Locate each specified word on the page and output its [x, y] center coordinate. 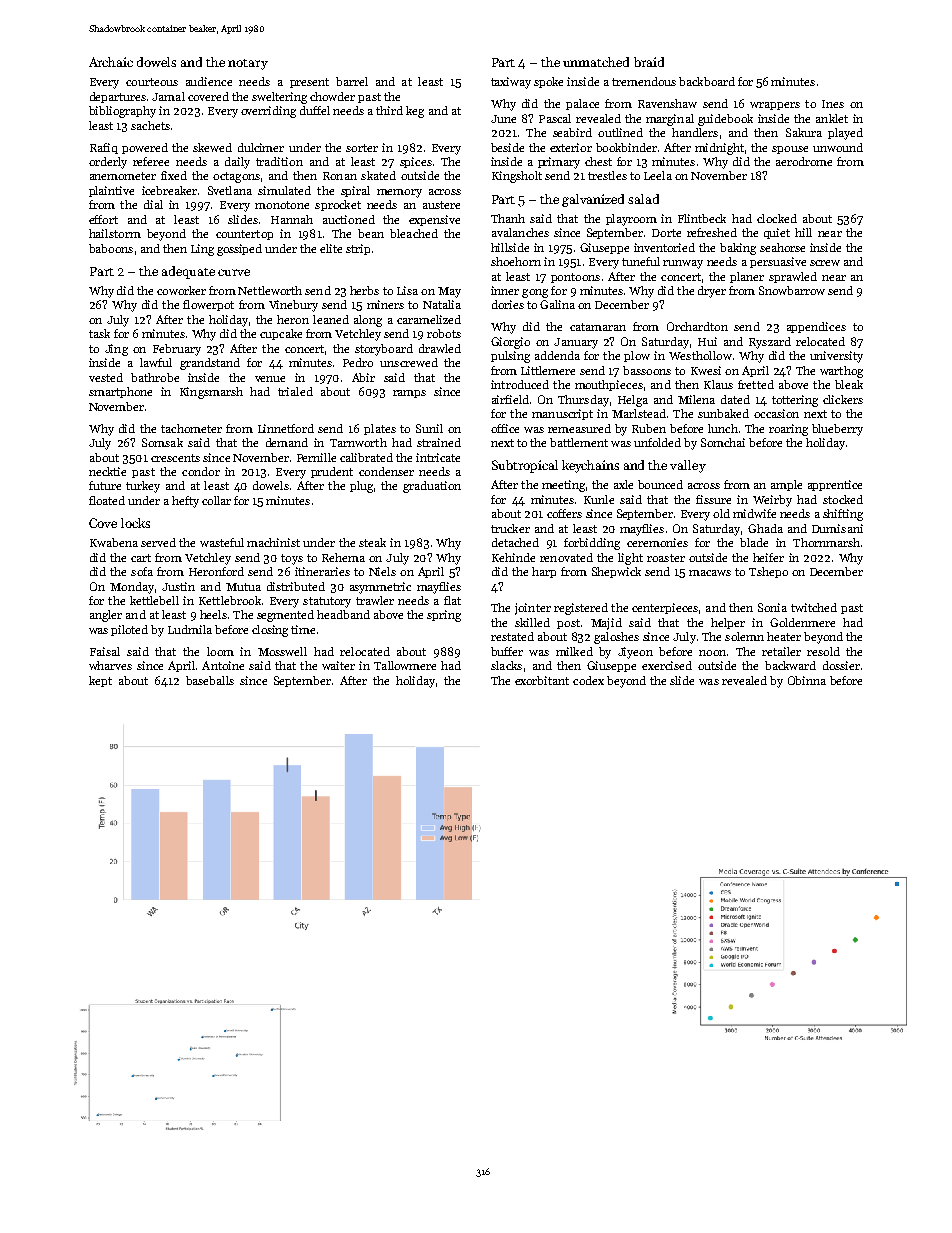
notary [248, 64]
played [845, 134]
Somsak [162, 442]
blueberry [837, 430]
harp [544, 572]
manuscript [562, 414]
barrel [352, 81]
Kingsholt [517, 177]
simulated [284, 190]
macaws [710, 573]
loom [220, 651]
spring [444, 616]
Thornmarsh [826, 542]
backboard [707, 81]
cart [141, 558]
